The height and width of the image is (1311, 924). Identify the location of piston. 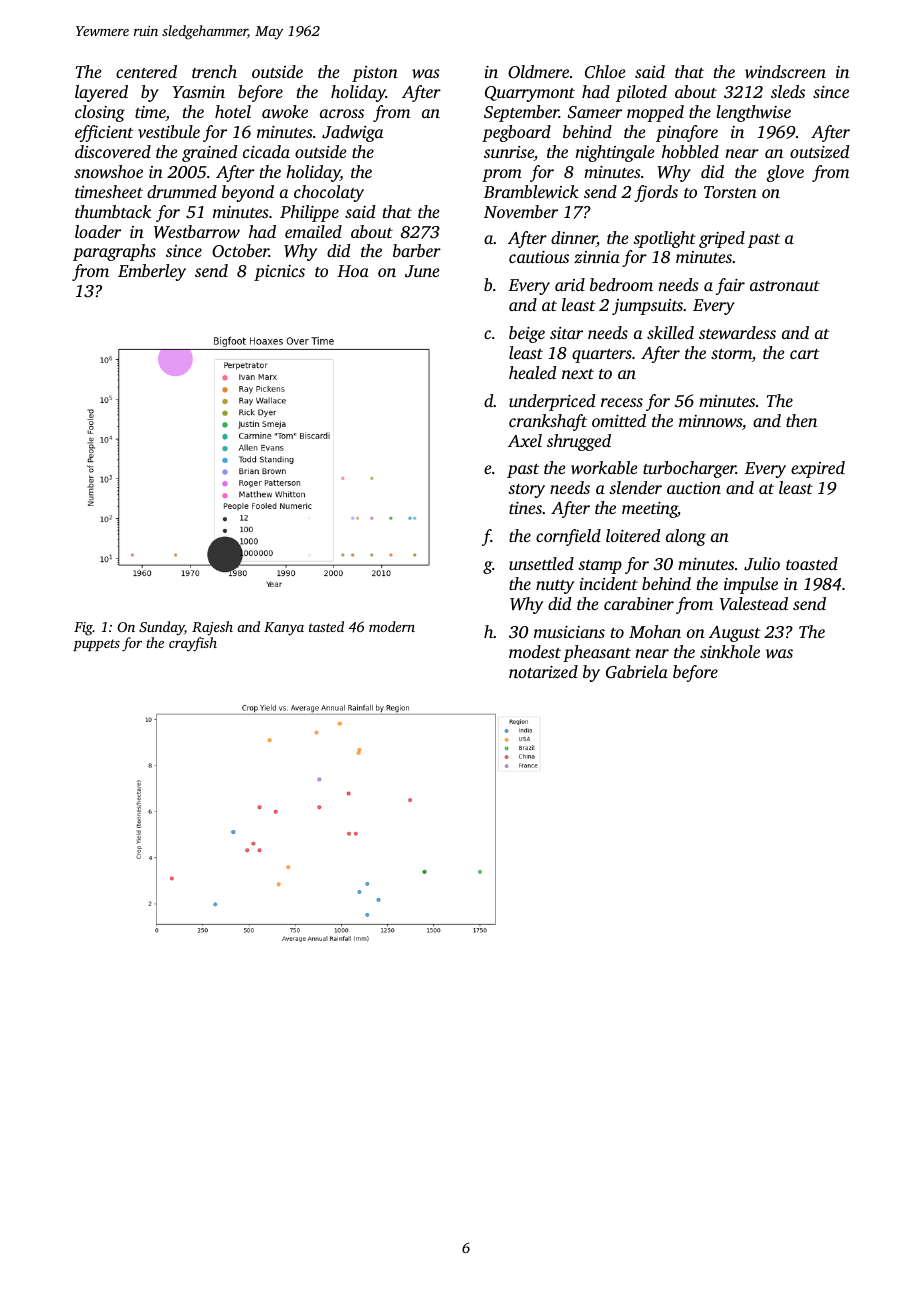
(375, 74).
